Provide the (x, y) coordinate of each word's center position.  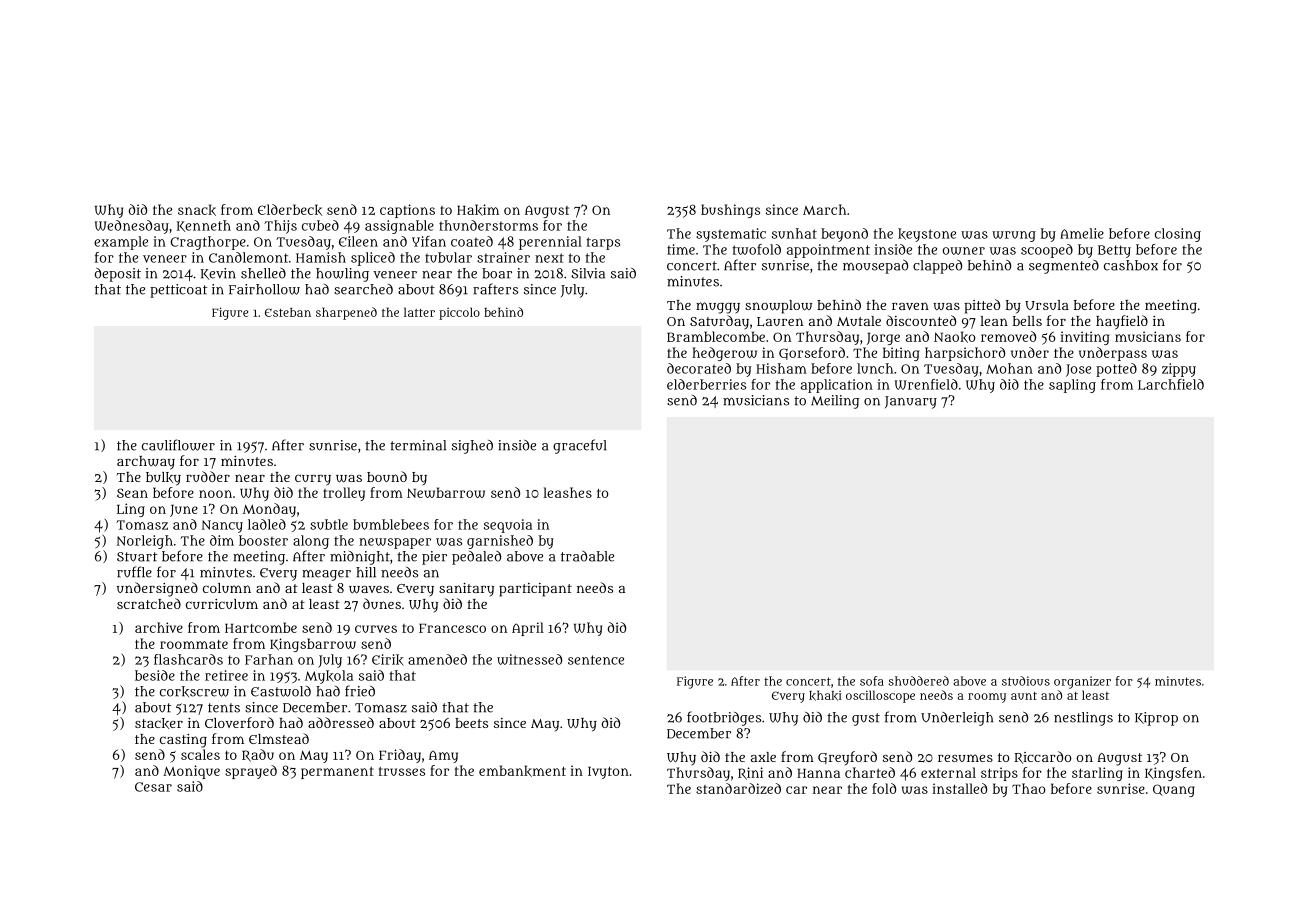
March (824, 209)
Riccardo (1043, 757)
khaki (825, 695)
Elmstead (279, 738)
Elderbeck (290, 210)
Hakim (478, 210)
